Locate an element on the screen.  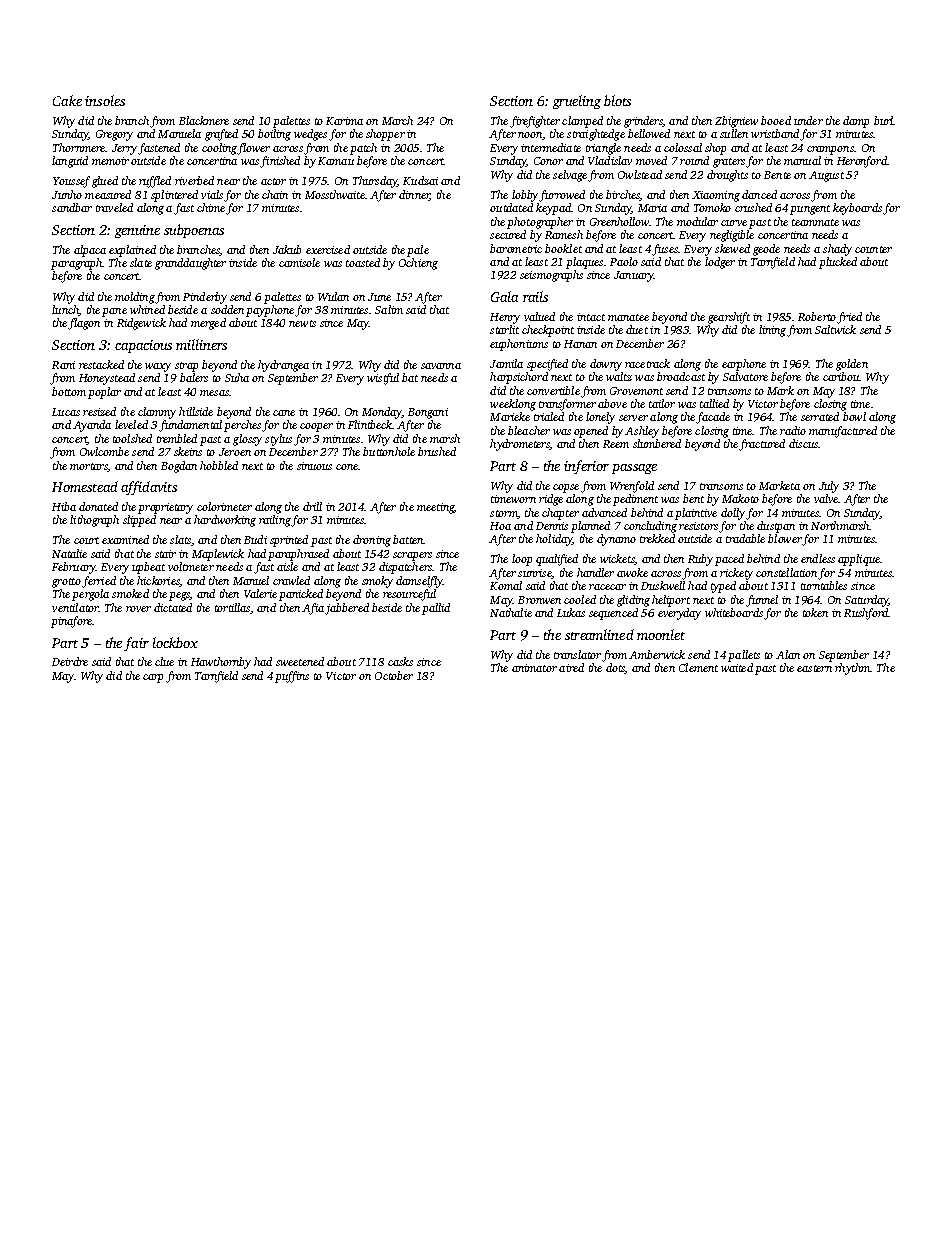
rhythm is located at coordinates (852, 669).
